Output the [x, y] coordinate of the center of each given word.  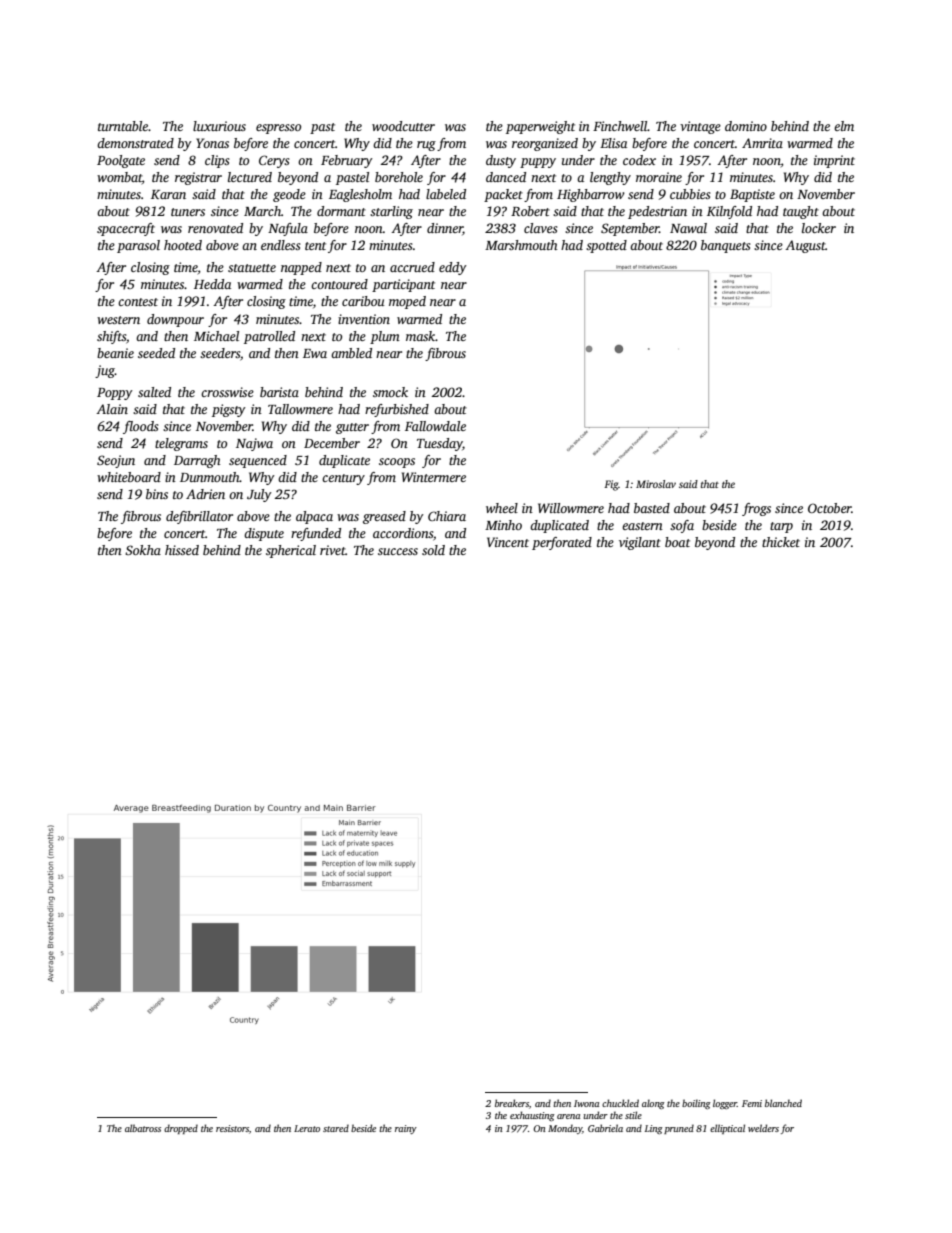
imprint [834, 161]
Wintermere [434, 477]
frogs [756, 509]
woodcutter [403, 126]
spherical [291, 551]
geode [289, 195]
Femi [752, 1103]
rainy [406, 1129]
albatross [143, 1128]
